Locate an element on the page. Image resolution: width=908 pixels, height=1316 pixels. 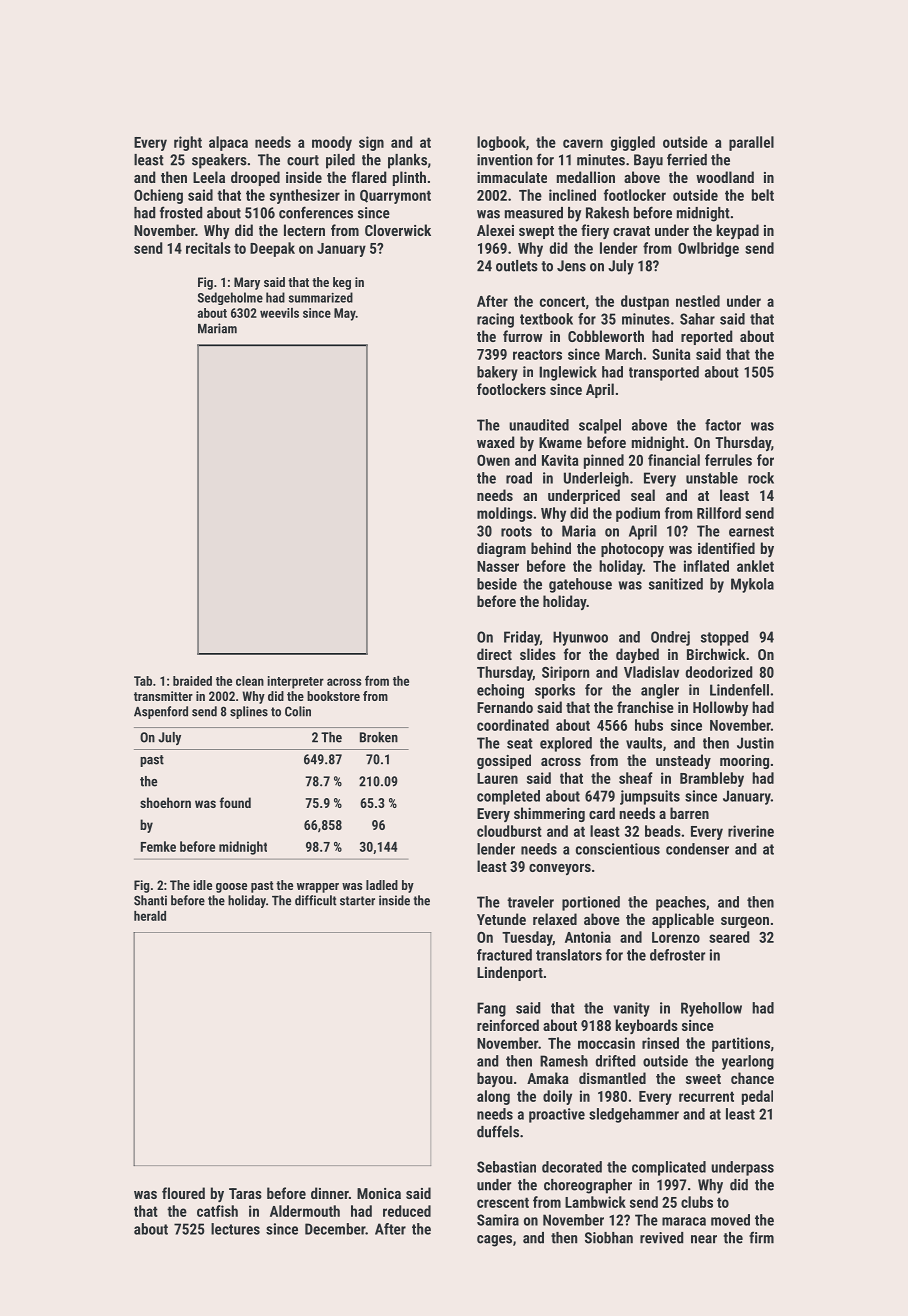
interpreter is located at coordinates (295, 682).
